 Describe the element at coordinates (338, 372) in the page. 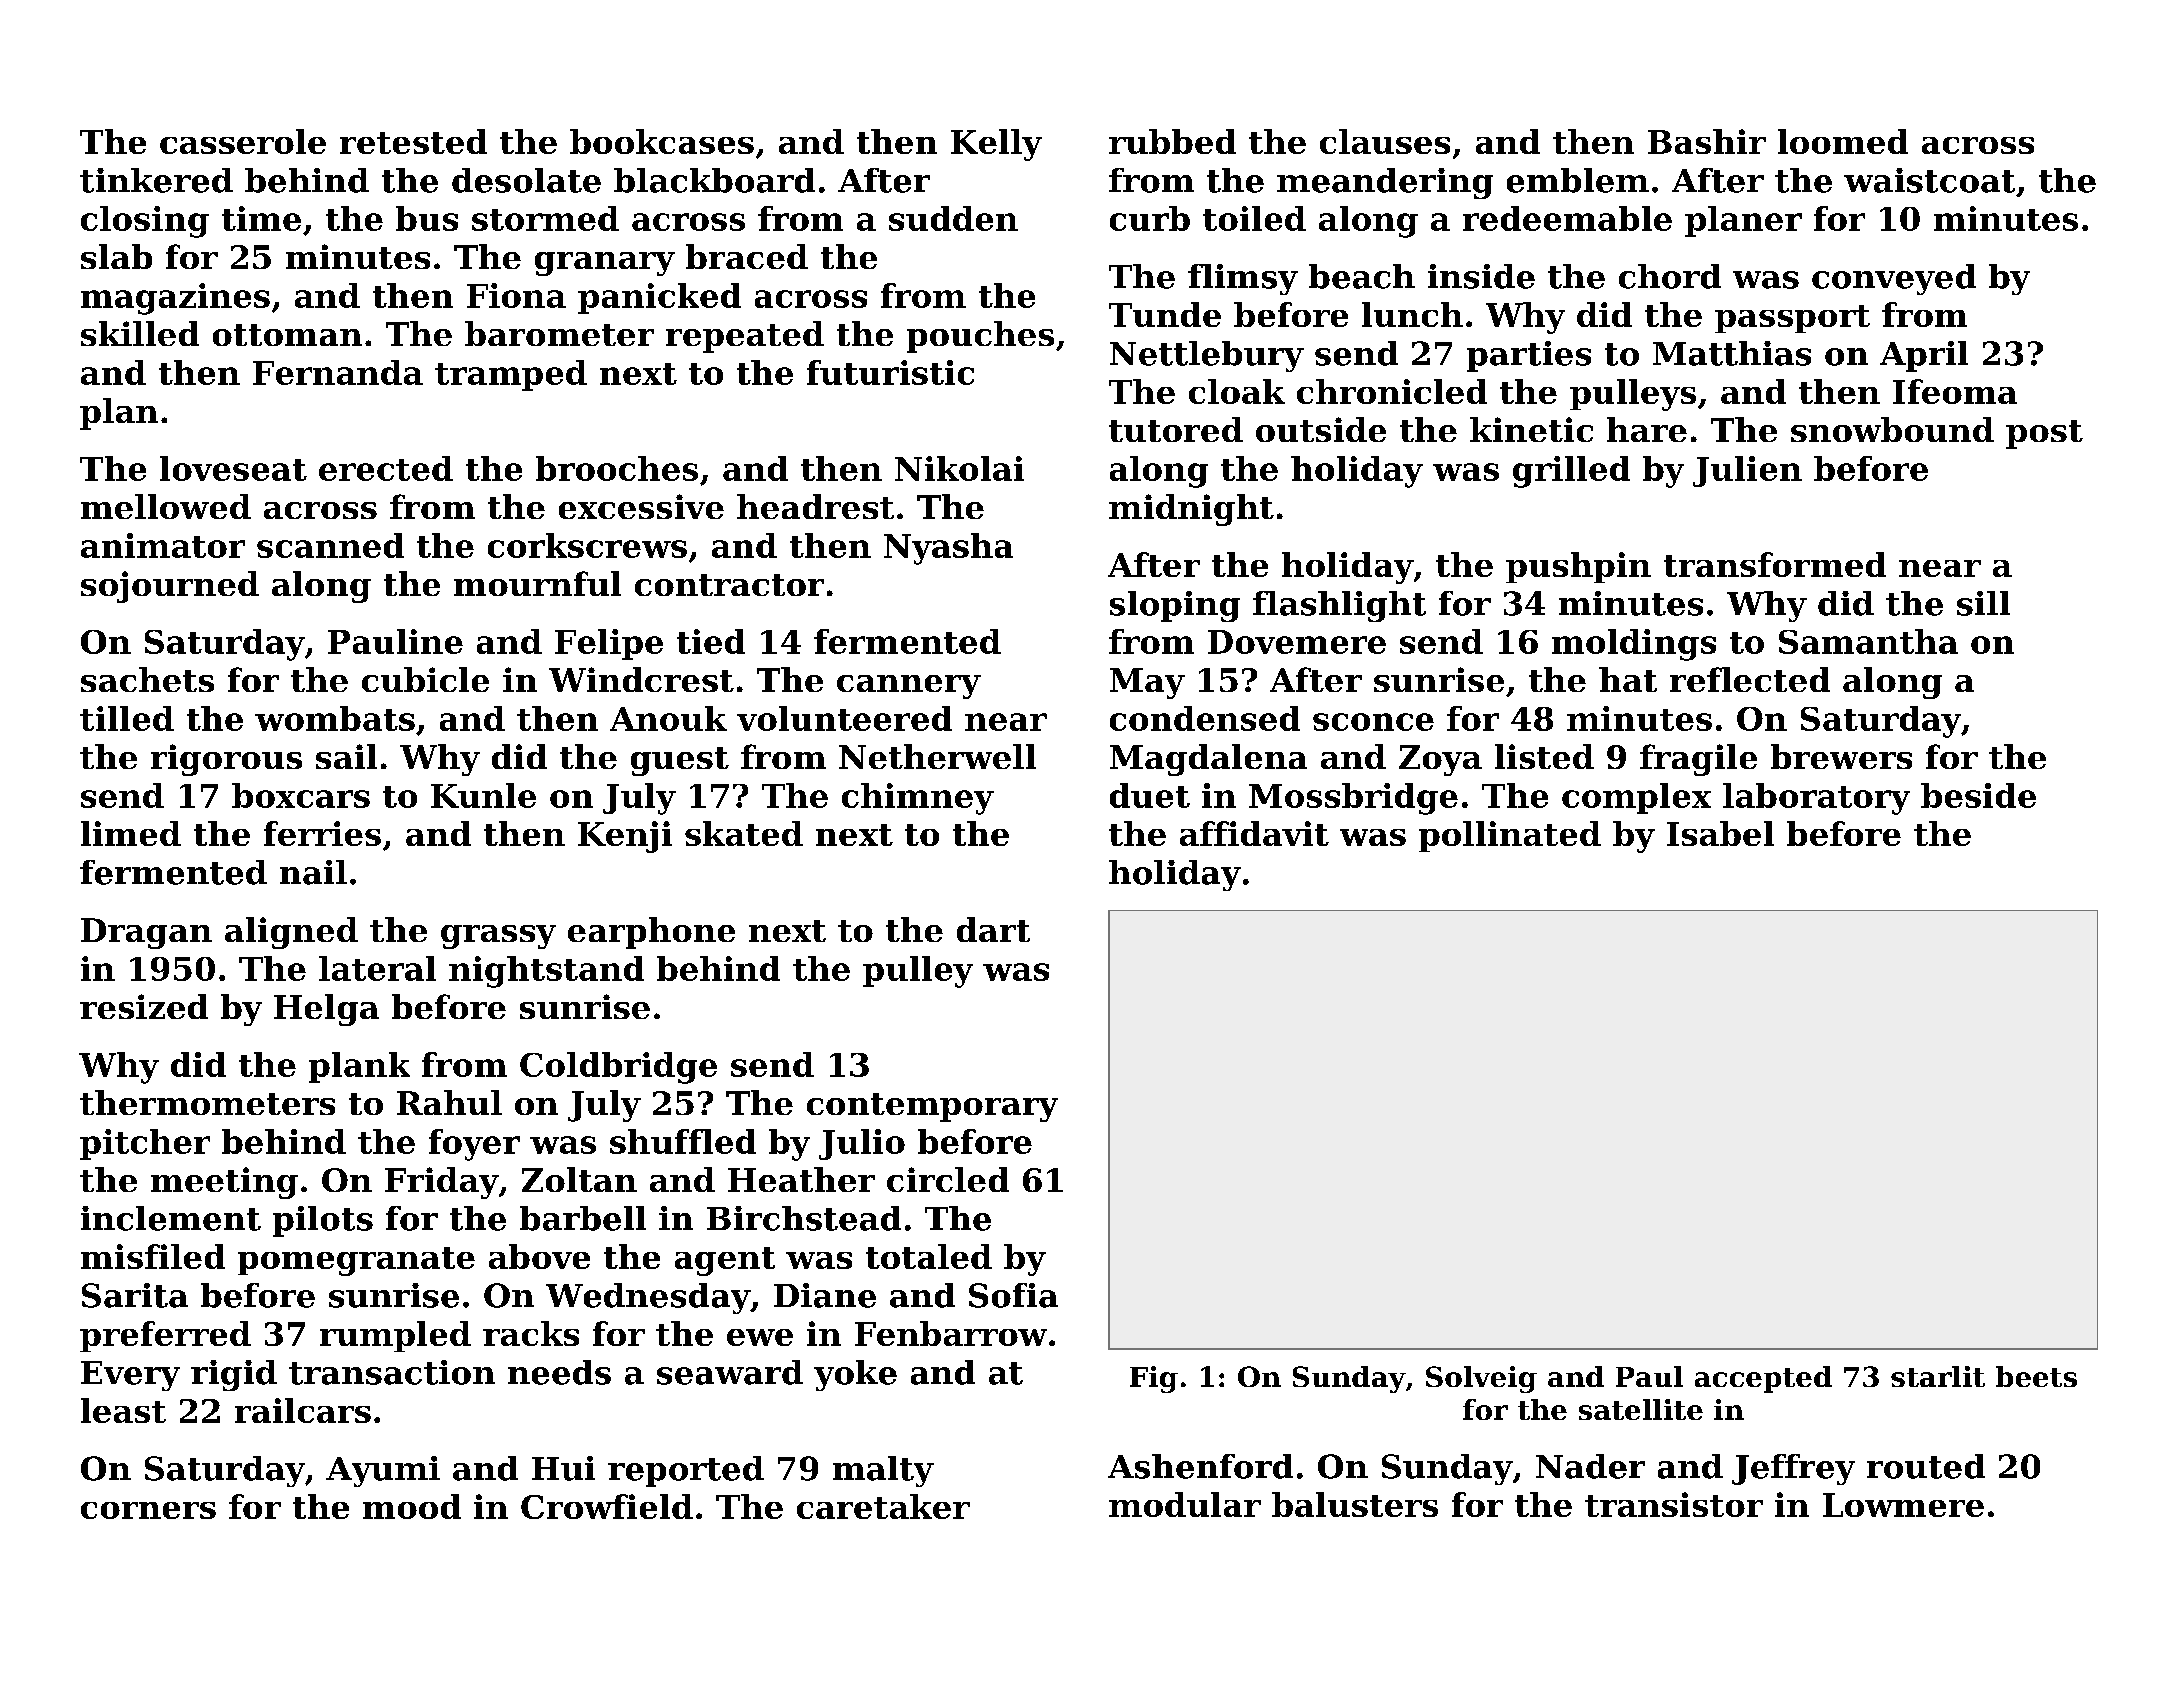

I see `Fernanda` at that location.
